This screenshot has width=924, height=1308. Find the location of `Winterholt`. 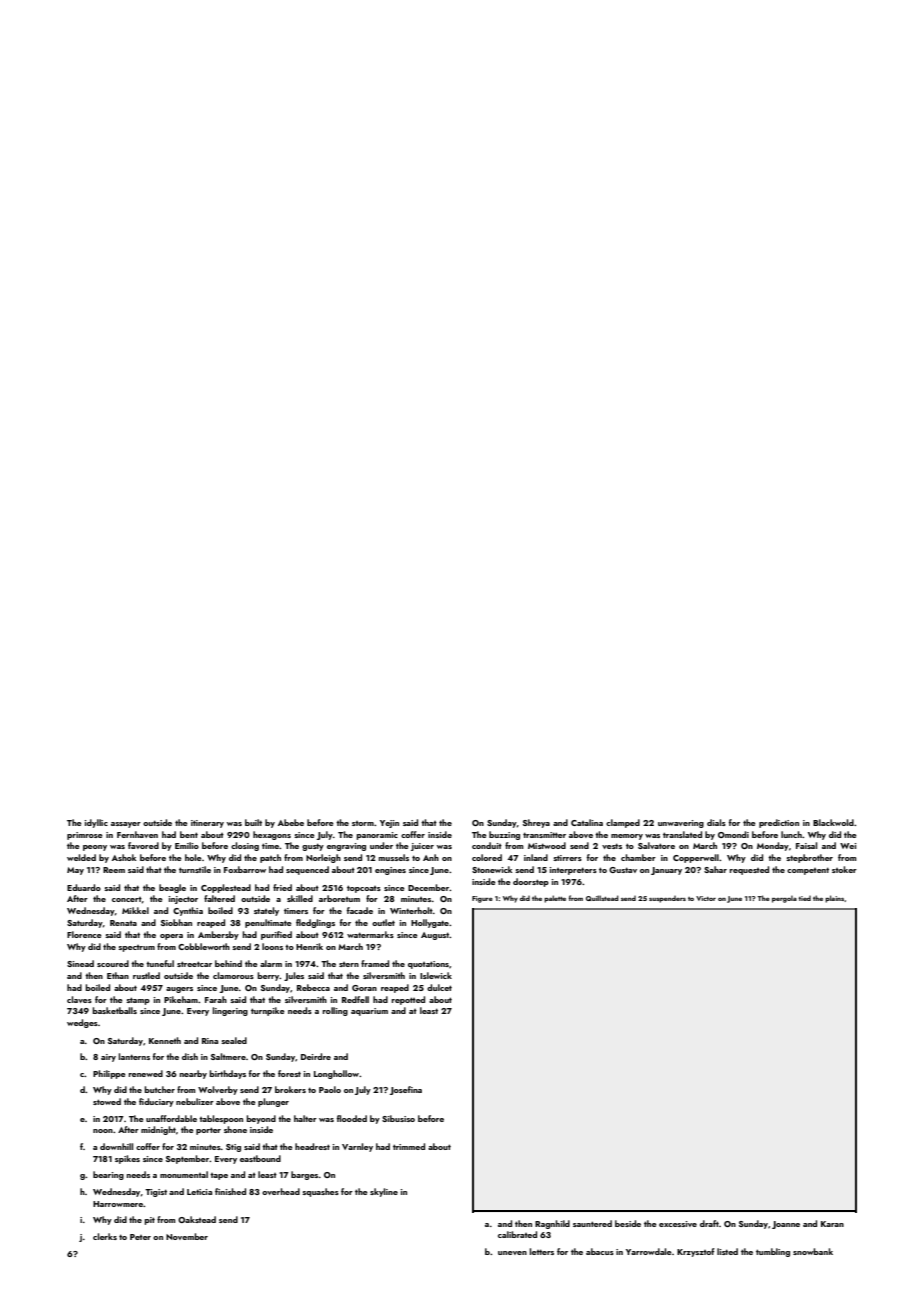

Winterholt is located at coordinates (411, 910).
